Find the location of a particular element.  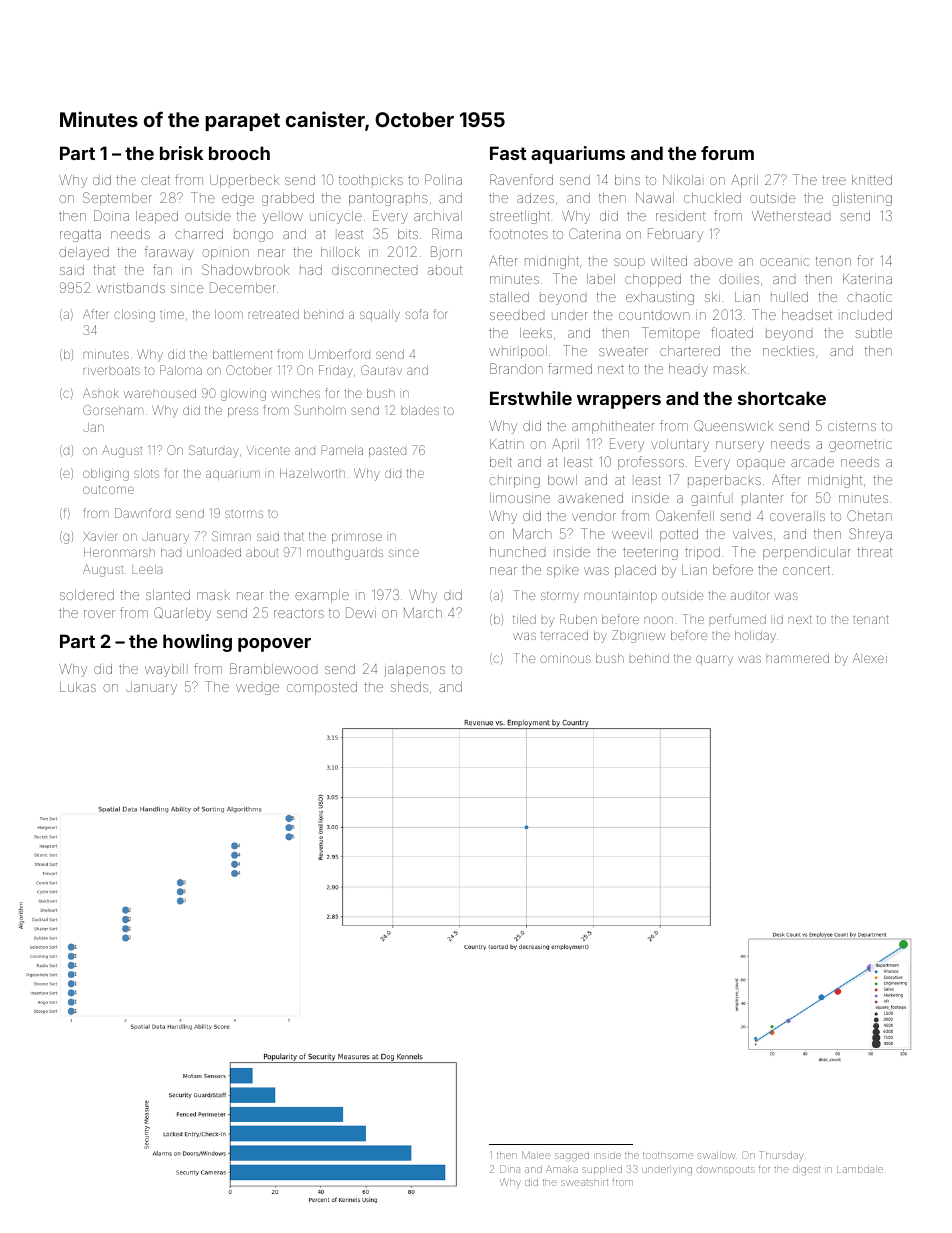

pantographs is located at coordinates (388, 199).
